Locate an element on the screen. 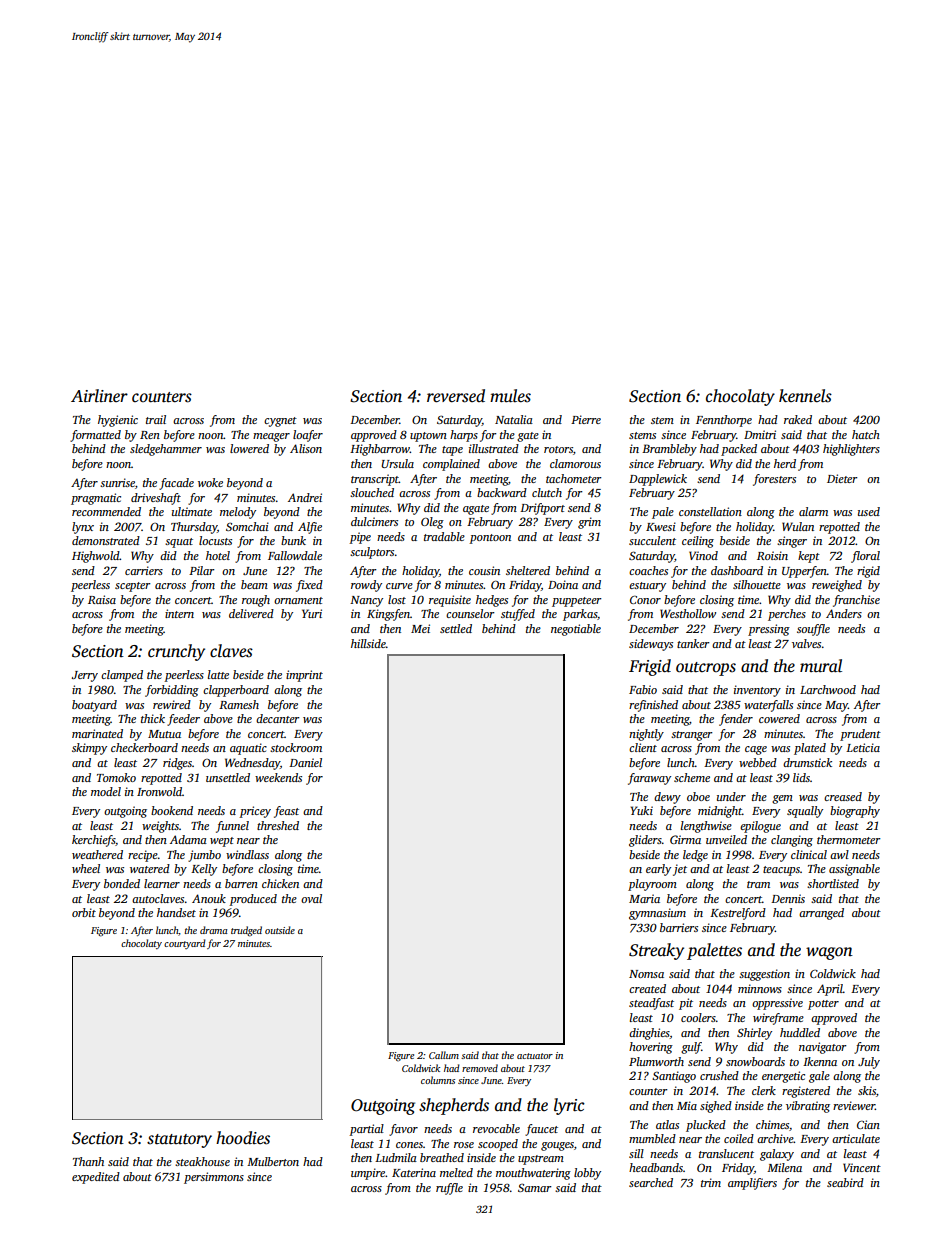 This screenshot has width=952, height=1233. expedited is located at coordinates (96, 1178).
